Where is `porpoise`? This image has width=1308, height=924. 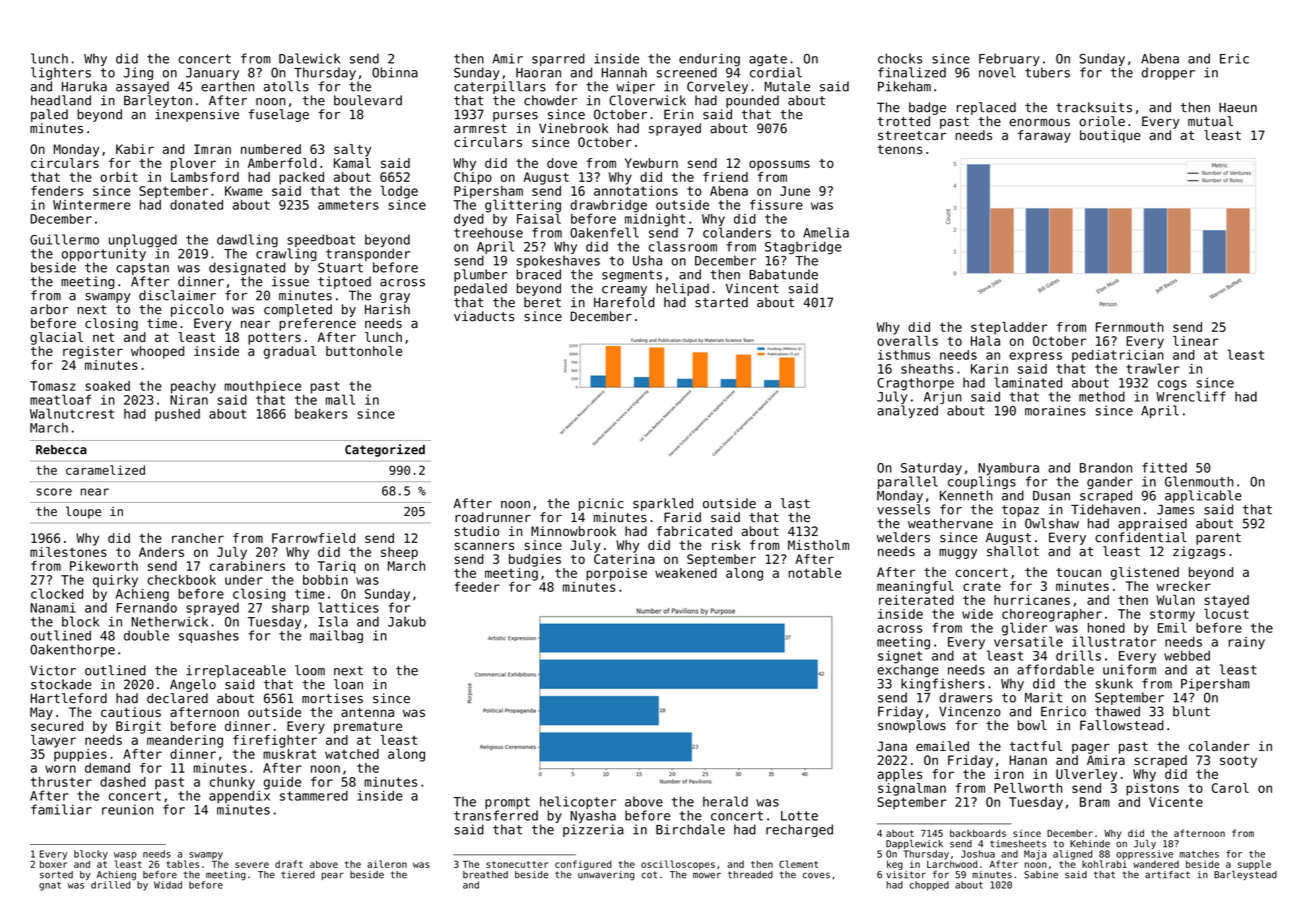 porpoise is located at coordinates (616, 574).
